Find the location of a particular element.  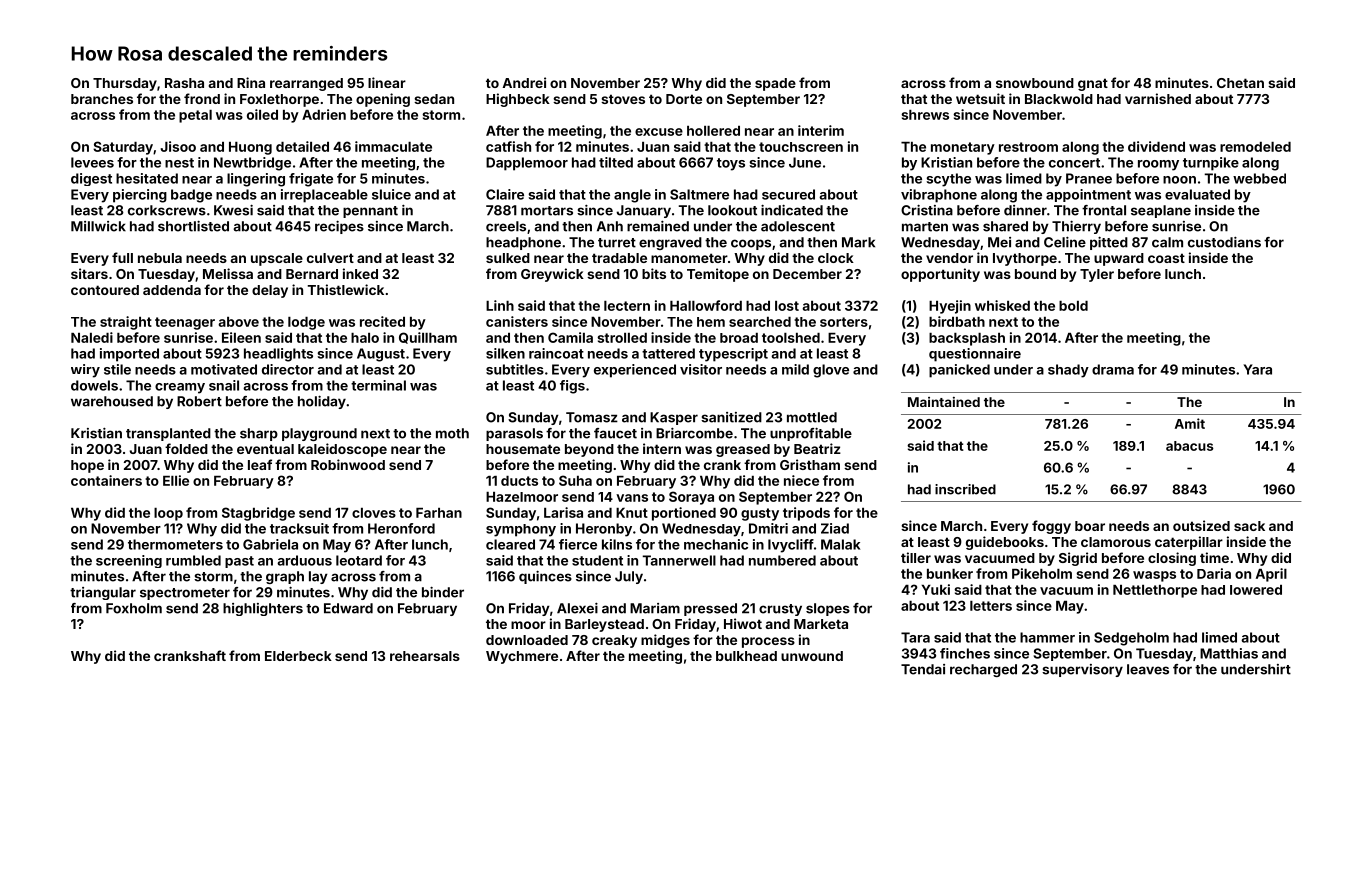

supervisory is located at coordinates (1082, 670).
